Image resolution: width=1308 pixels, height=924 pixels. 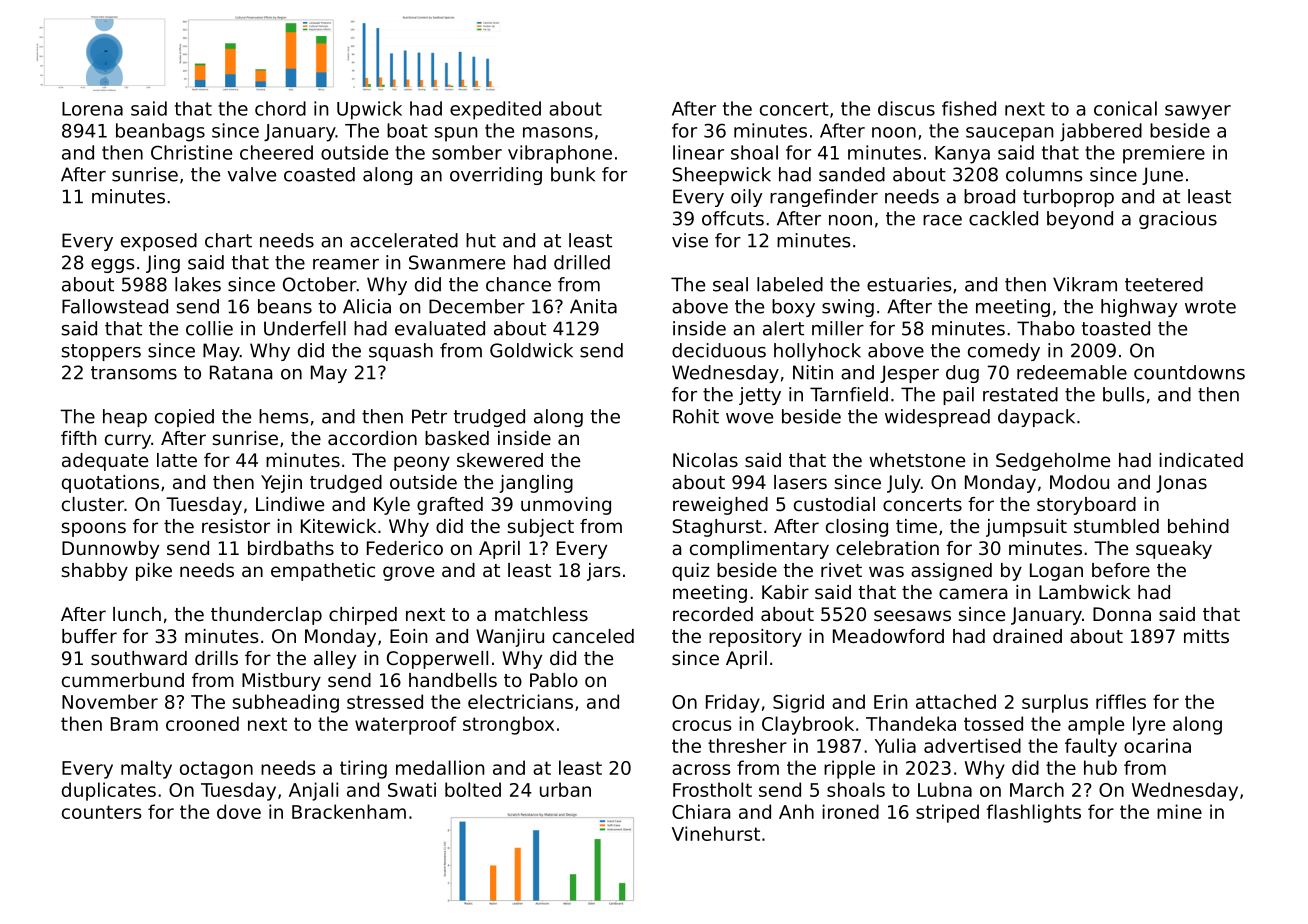 What do you see at coordinates (101, 352) in the screenshot?
I see `stoppers` at bounding box center [101, 352].
